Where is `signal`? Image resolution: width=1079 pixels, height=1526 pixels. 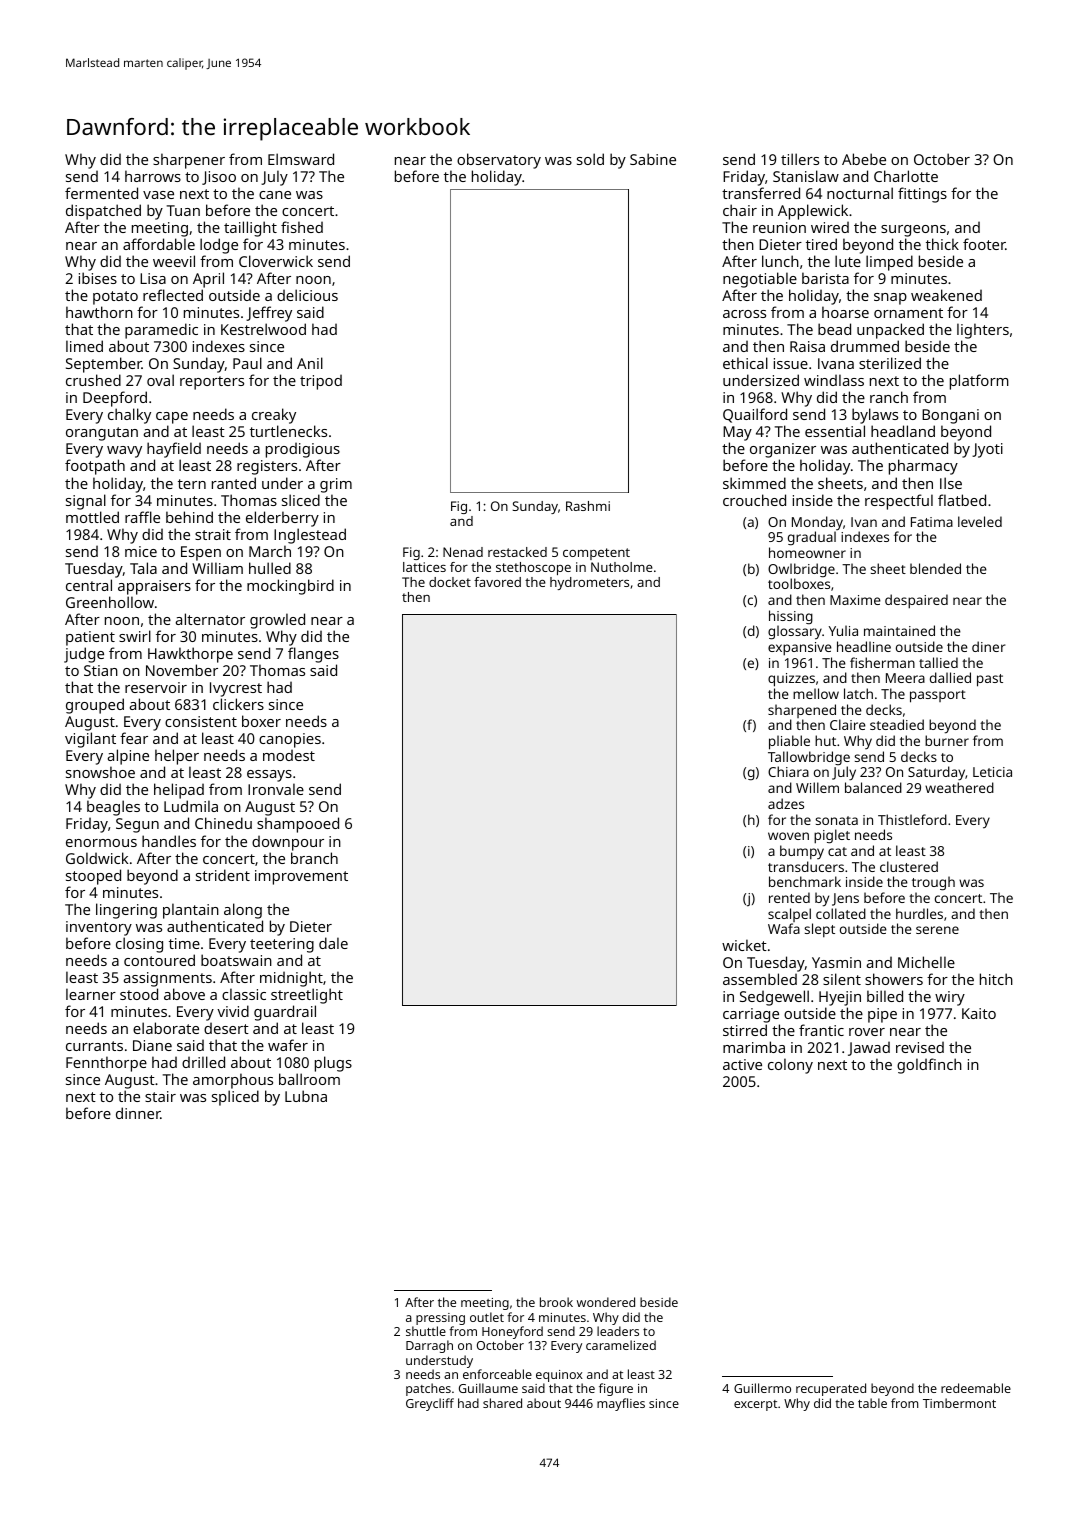
signal is located at coordinates (86, 502).
